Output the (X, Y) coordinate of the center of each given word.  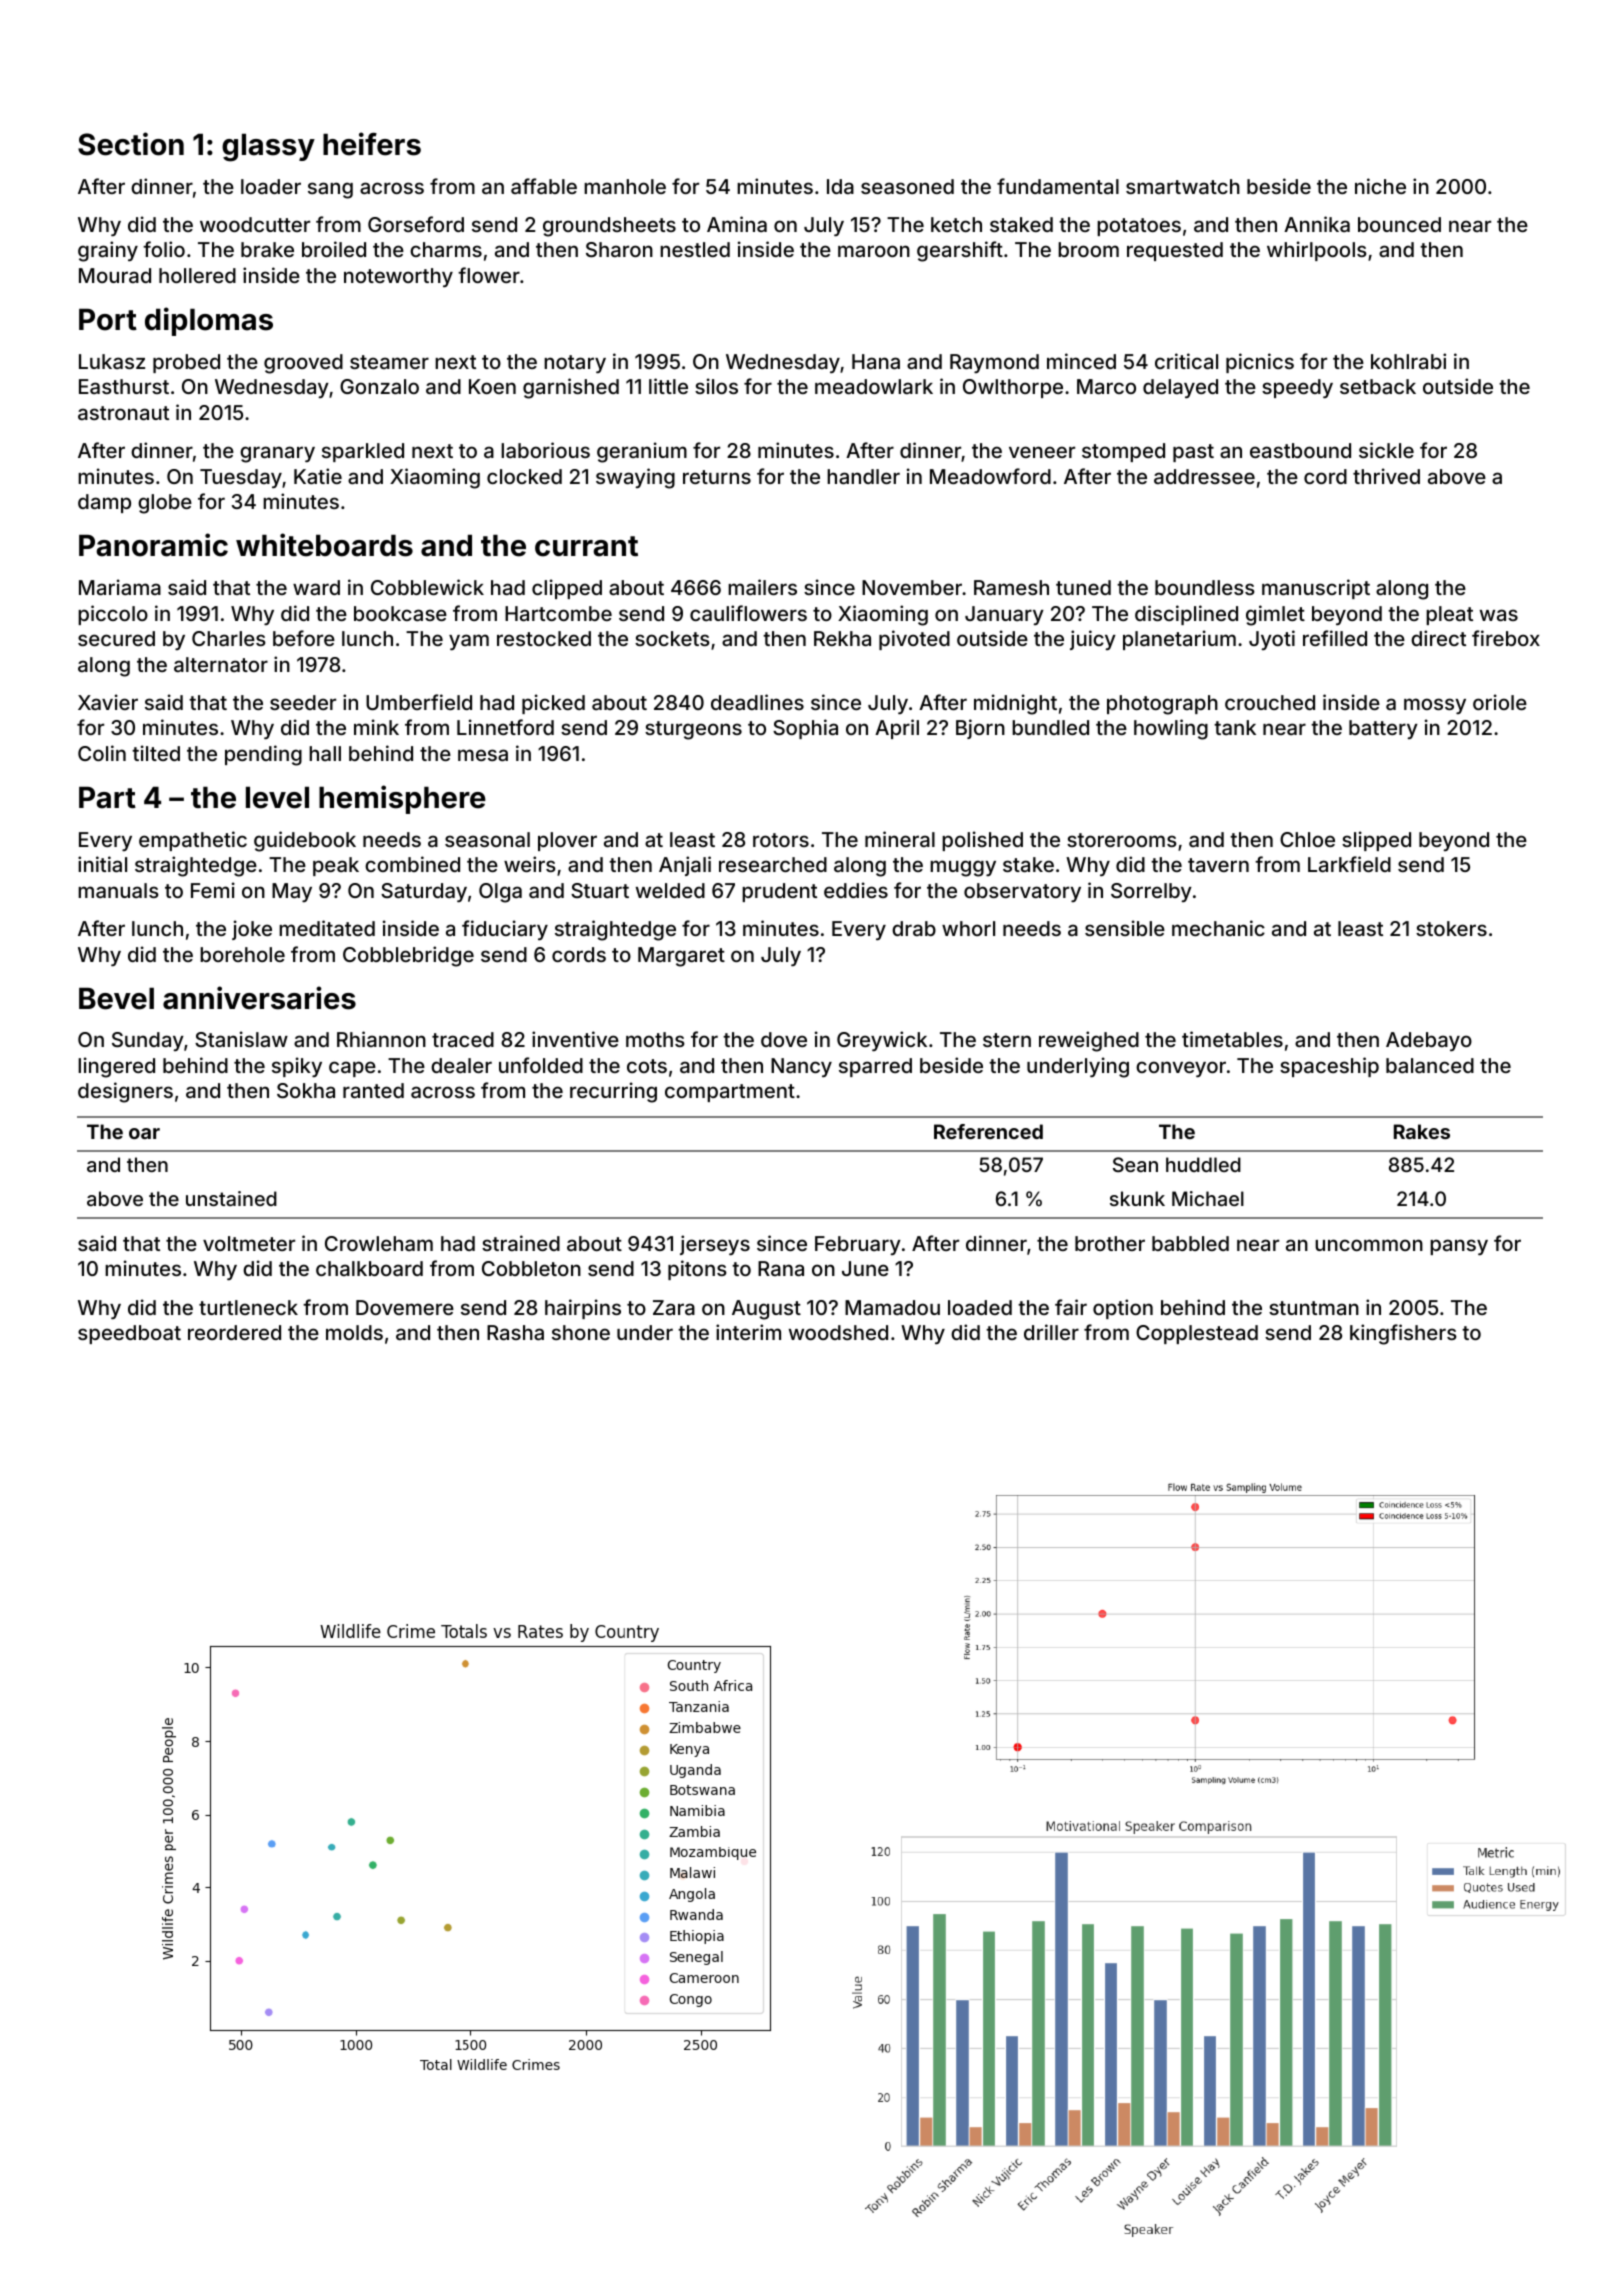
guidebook (305, 841)
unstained (231, 1198)
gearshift (960, 251)
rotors (781, 840)
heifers (372, 144)
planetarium (1179, 640)
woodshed (838, 1332)
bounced (1399, 224)
